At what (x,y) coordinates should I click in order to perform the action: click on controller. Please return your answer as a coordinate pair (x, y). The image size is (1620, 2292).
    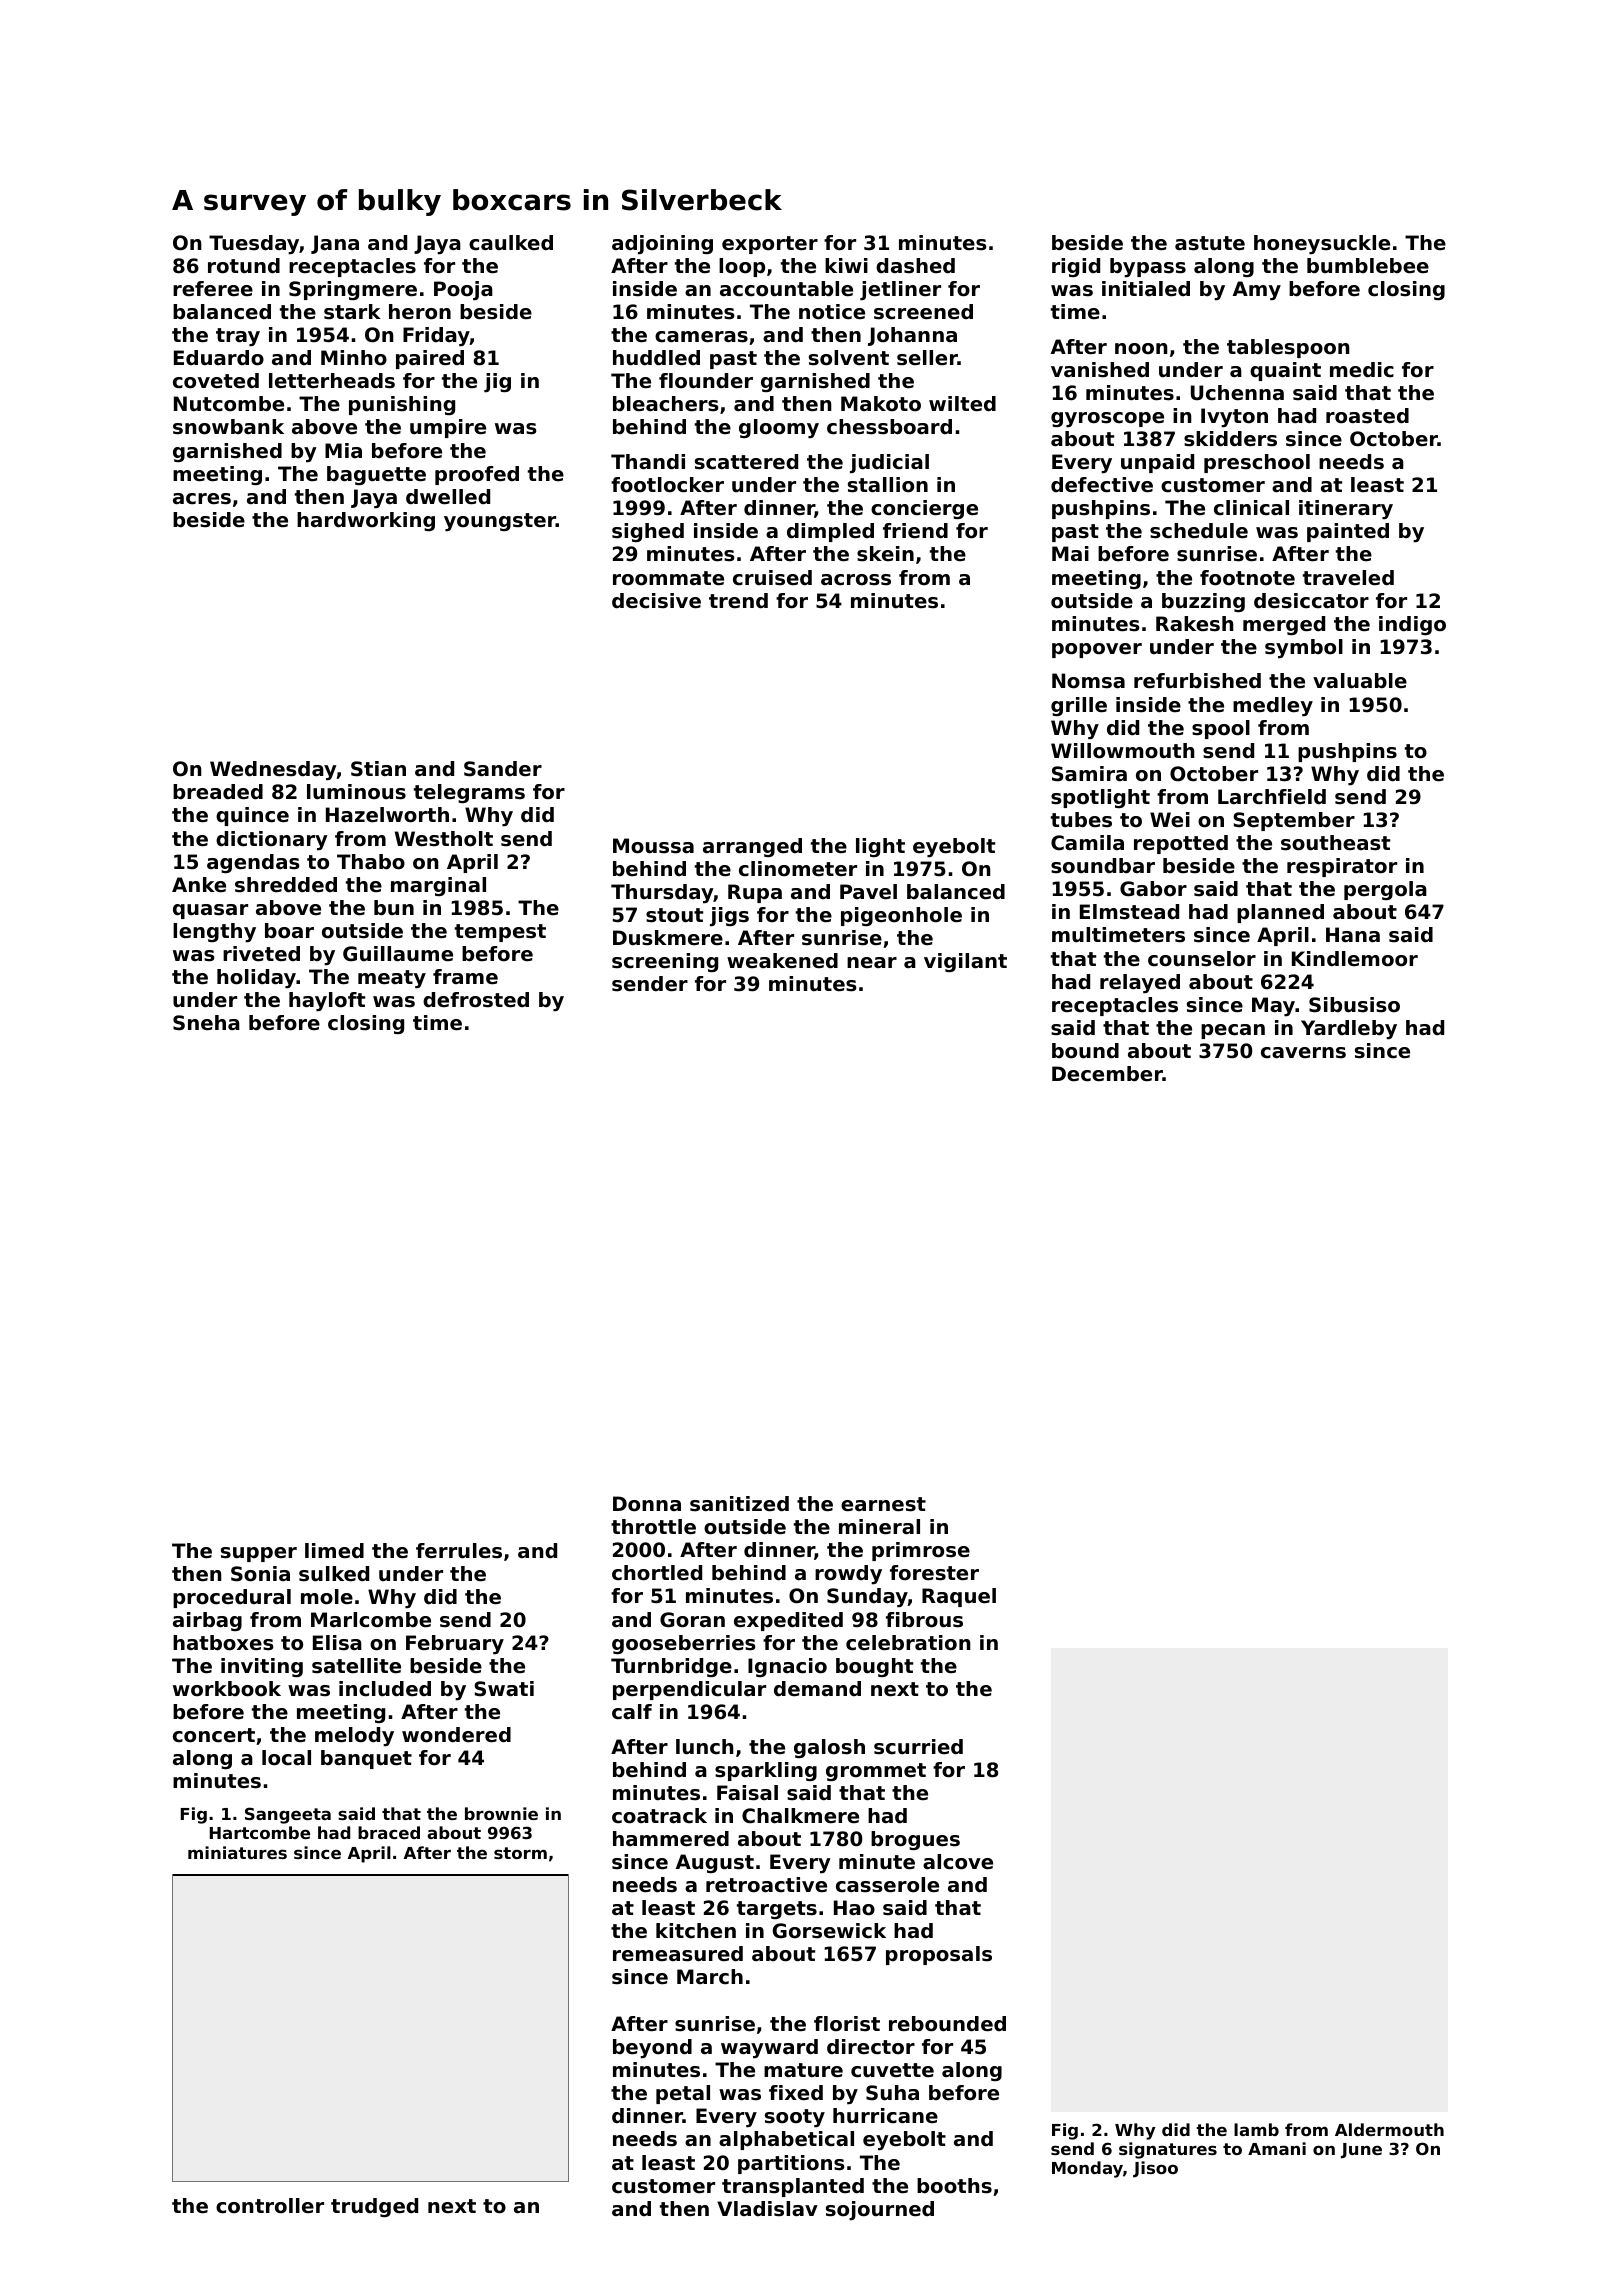
    Looking at the image, I should click on (270, 2206).
